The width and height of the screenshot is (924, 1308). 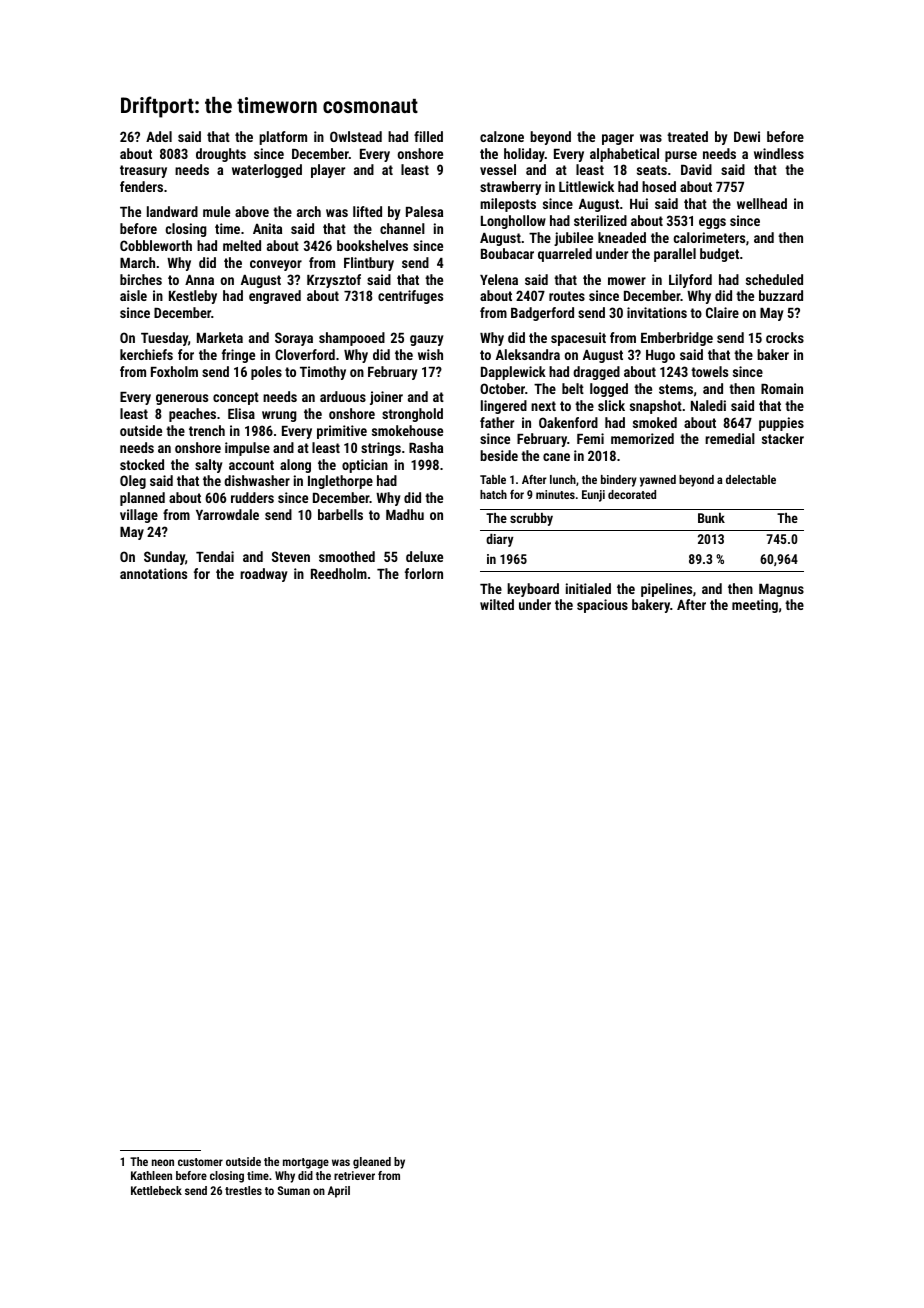 I want to click on Oleg, so click(x=133, y=482).
